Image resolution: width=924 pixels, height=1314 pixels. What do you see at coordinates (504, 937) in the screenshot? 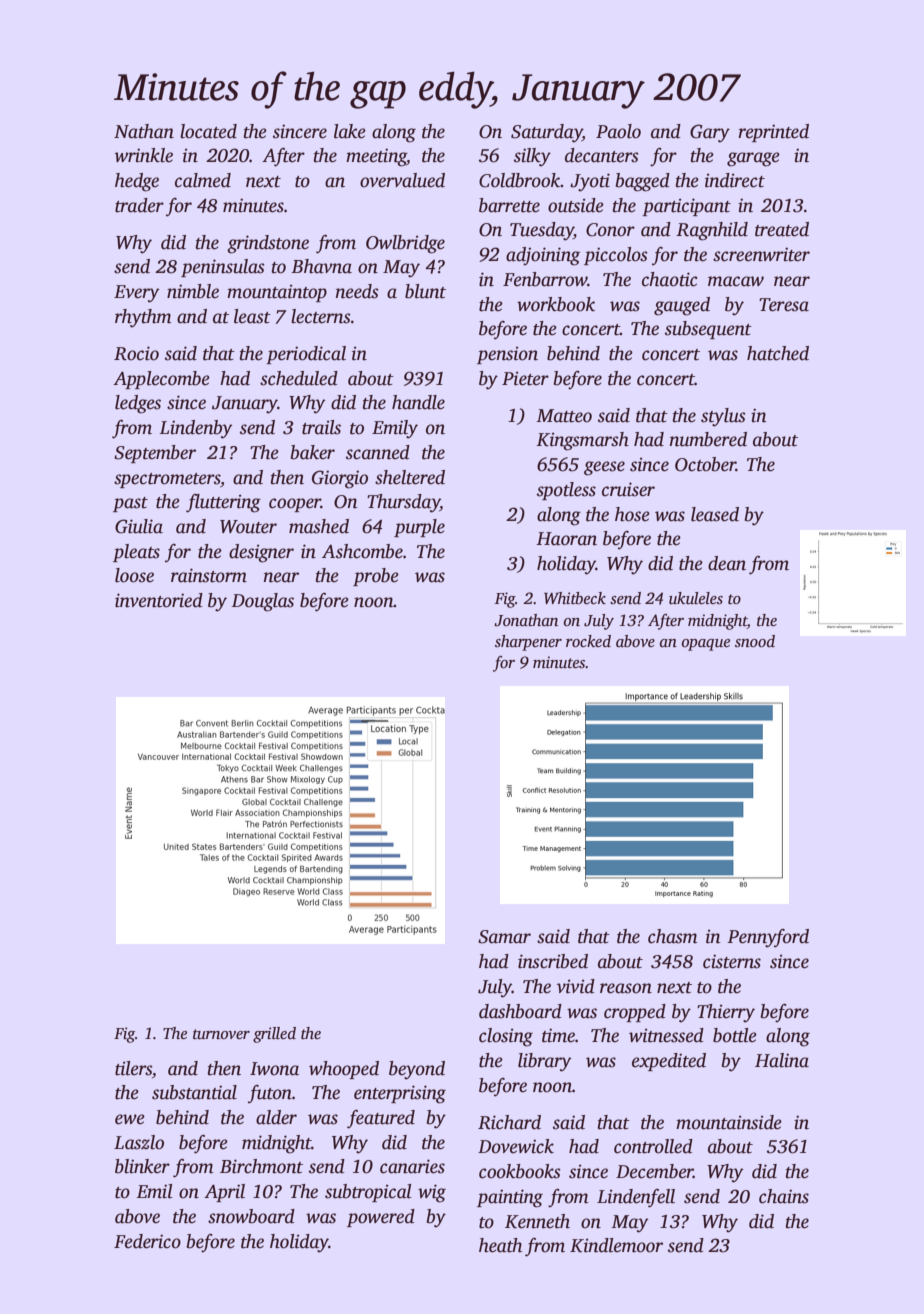
I see `Samar` at bounding box center [504, 937].
